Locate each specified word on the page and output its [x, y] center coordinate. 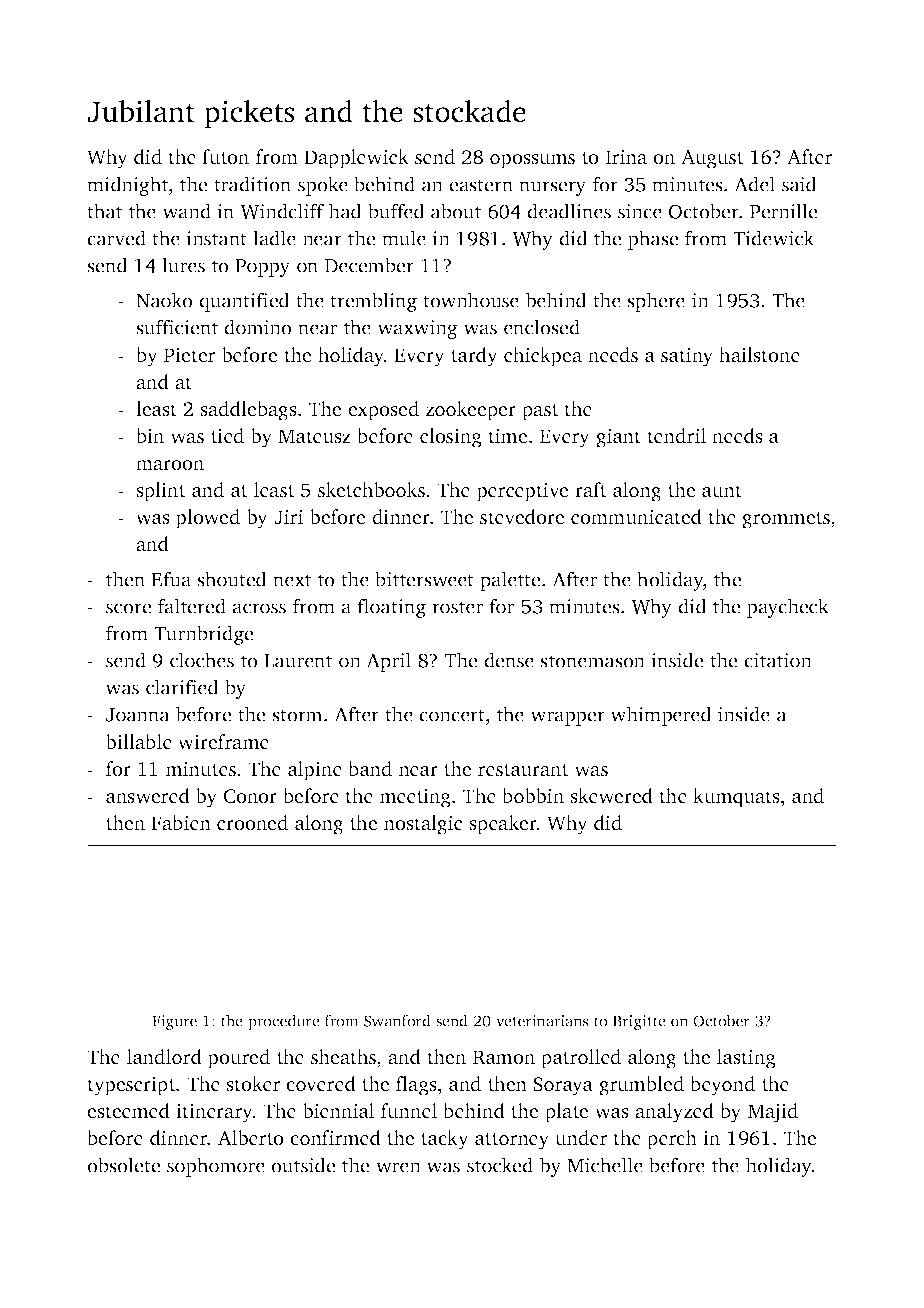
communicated [636, 516]
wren [398, 1167]
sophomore [216, 1167]
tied [227, 435]
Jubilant [141, 111]
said [799, 184]
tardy [474, 357]
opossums [532, 161]
